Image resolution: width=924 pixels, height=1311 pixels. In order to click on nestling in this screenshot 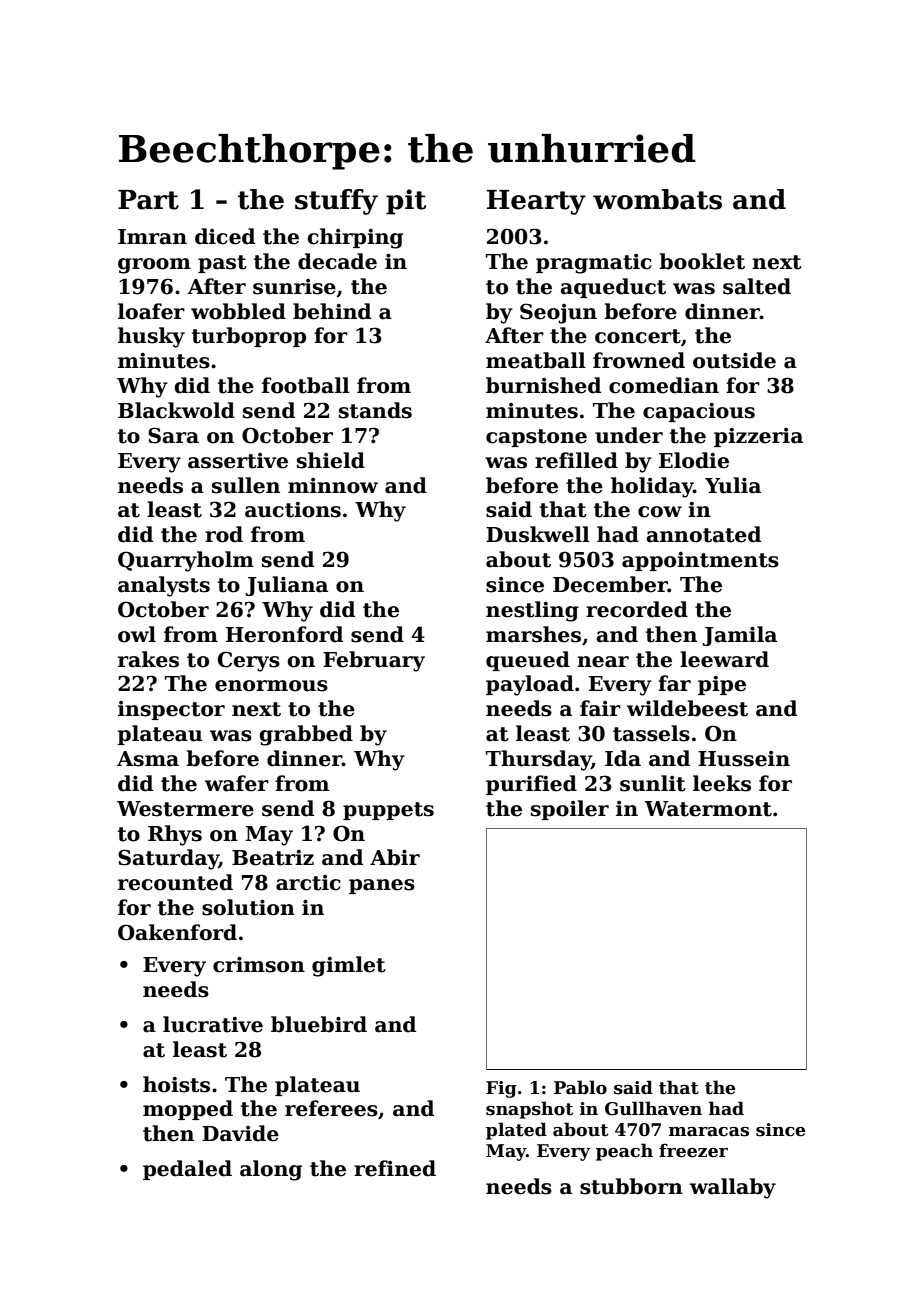, I will do `click(532, 611)`.
